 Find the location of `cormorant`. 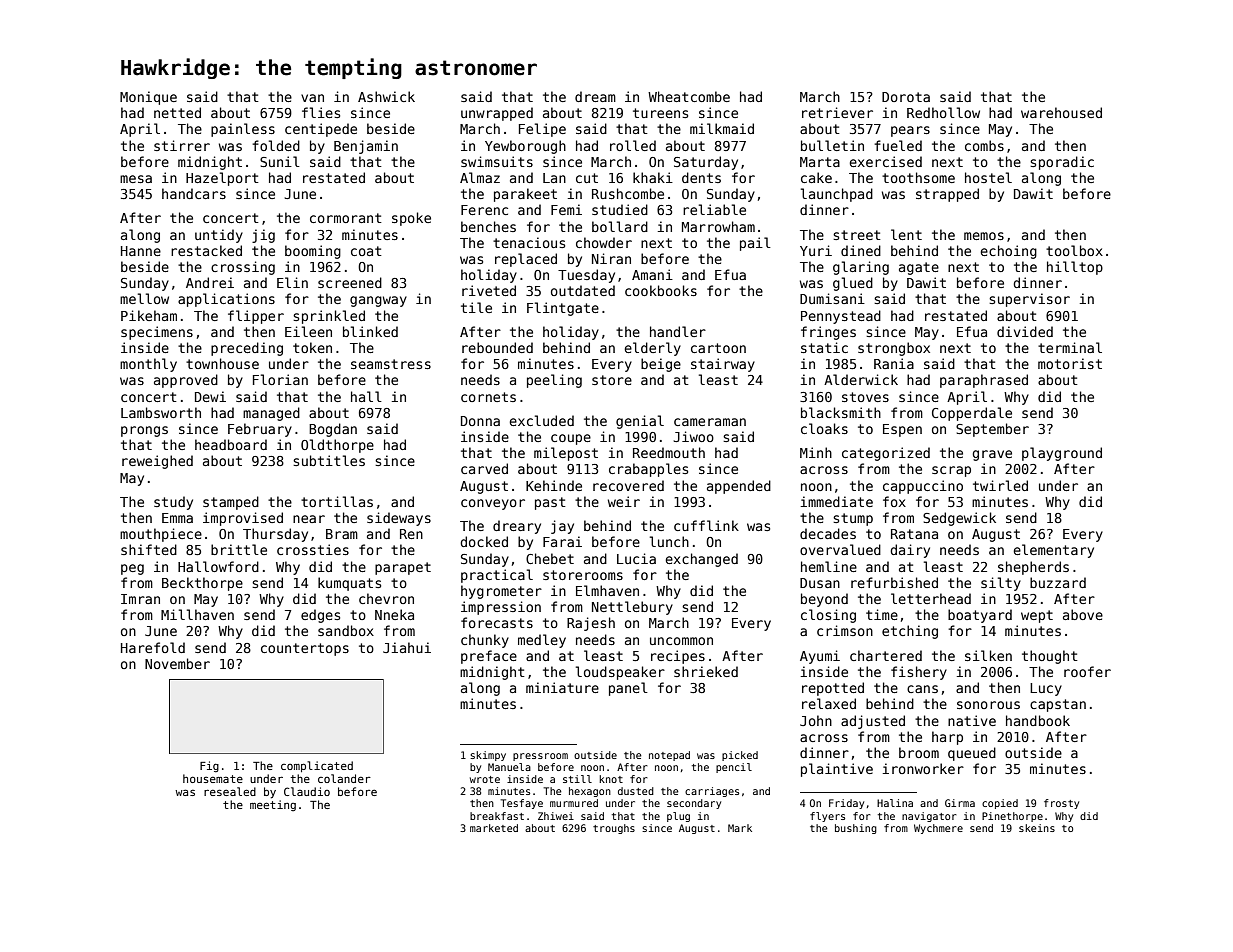

cormorant is located at coordinates (346, 218).
